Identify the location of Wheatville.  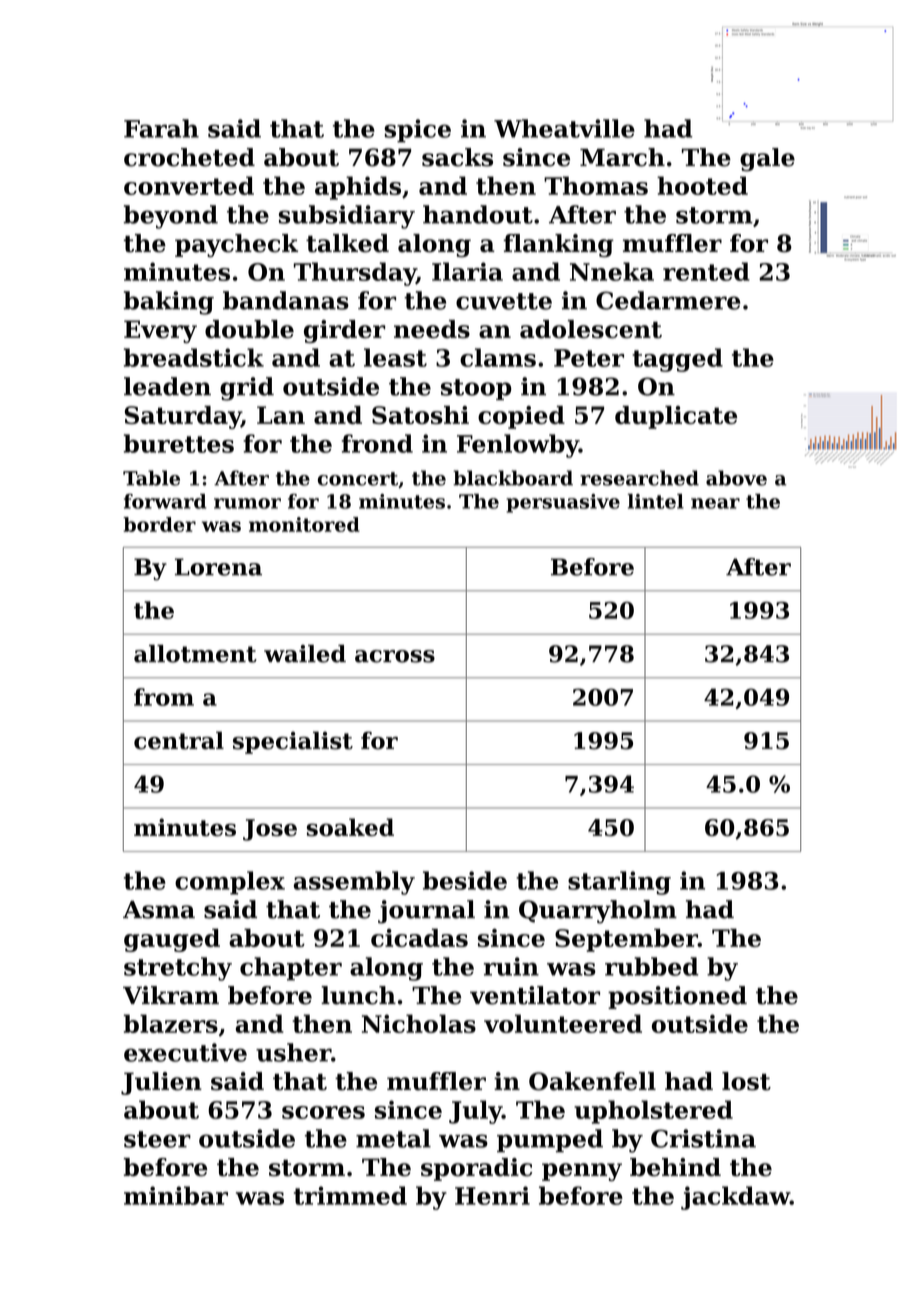
(564, 128).
